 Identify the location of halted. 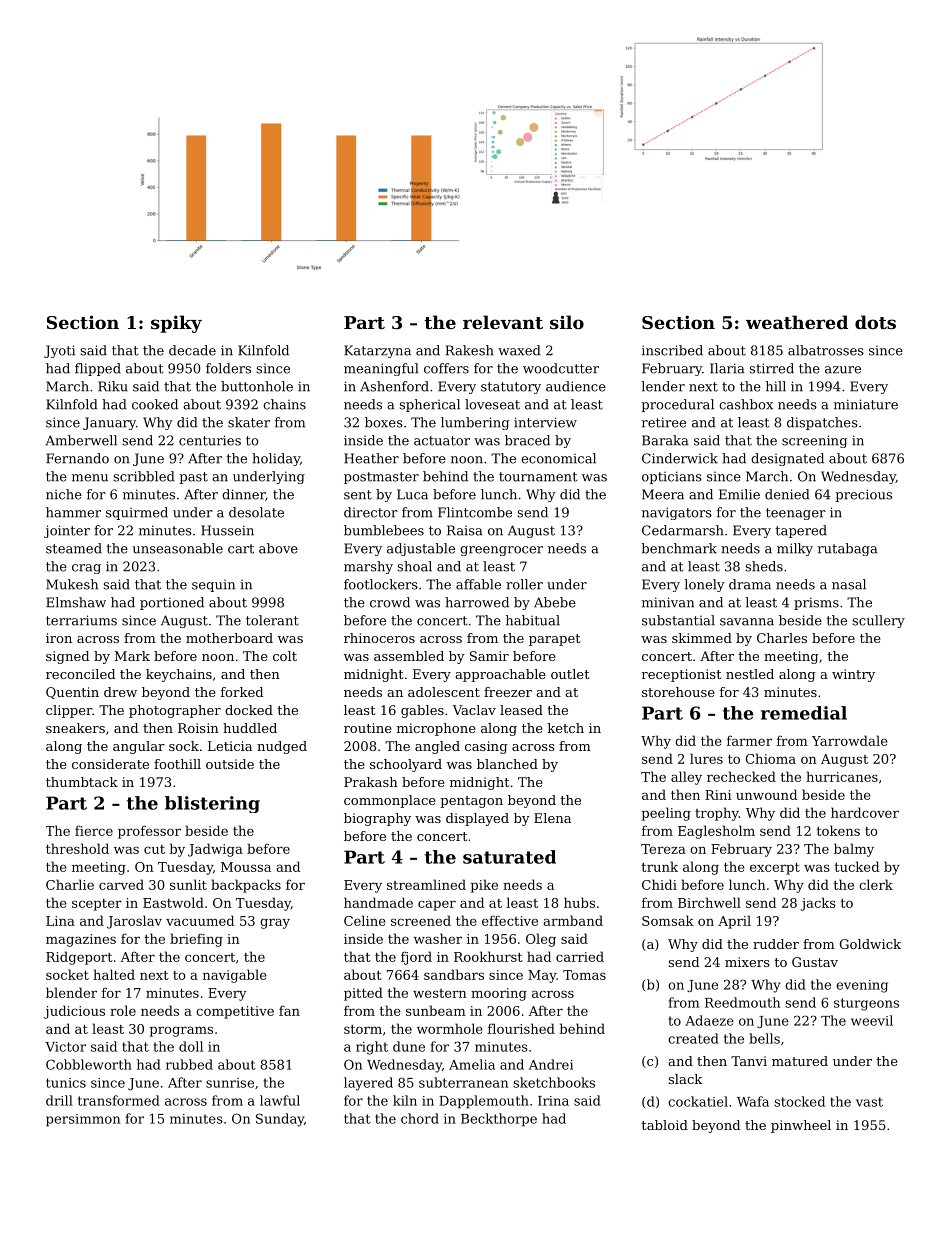
(114, 974).
